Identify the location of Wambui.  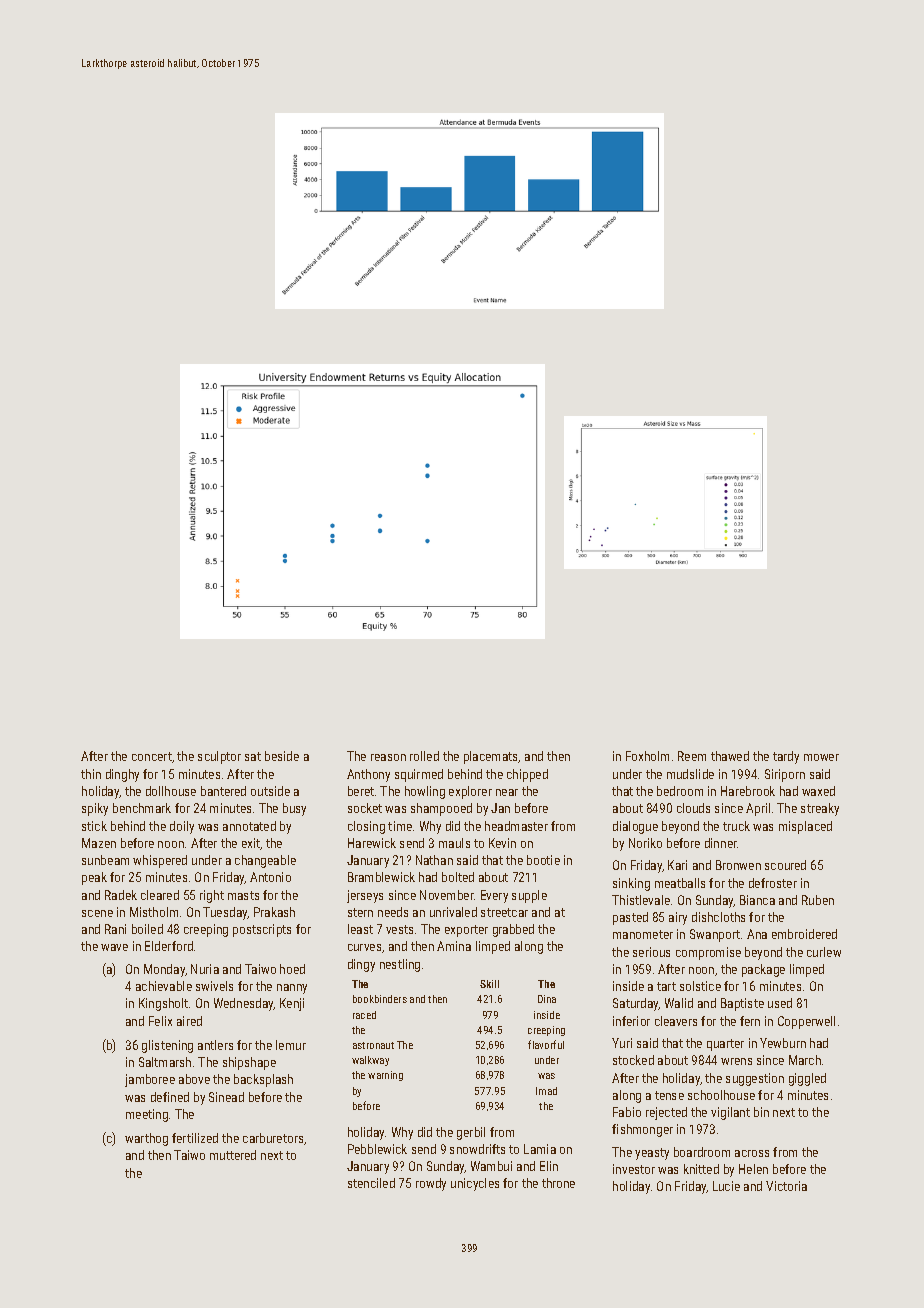
(491, 1166).
